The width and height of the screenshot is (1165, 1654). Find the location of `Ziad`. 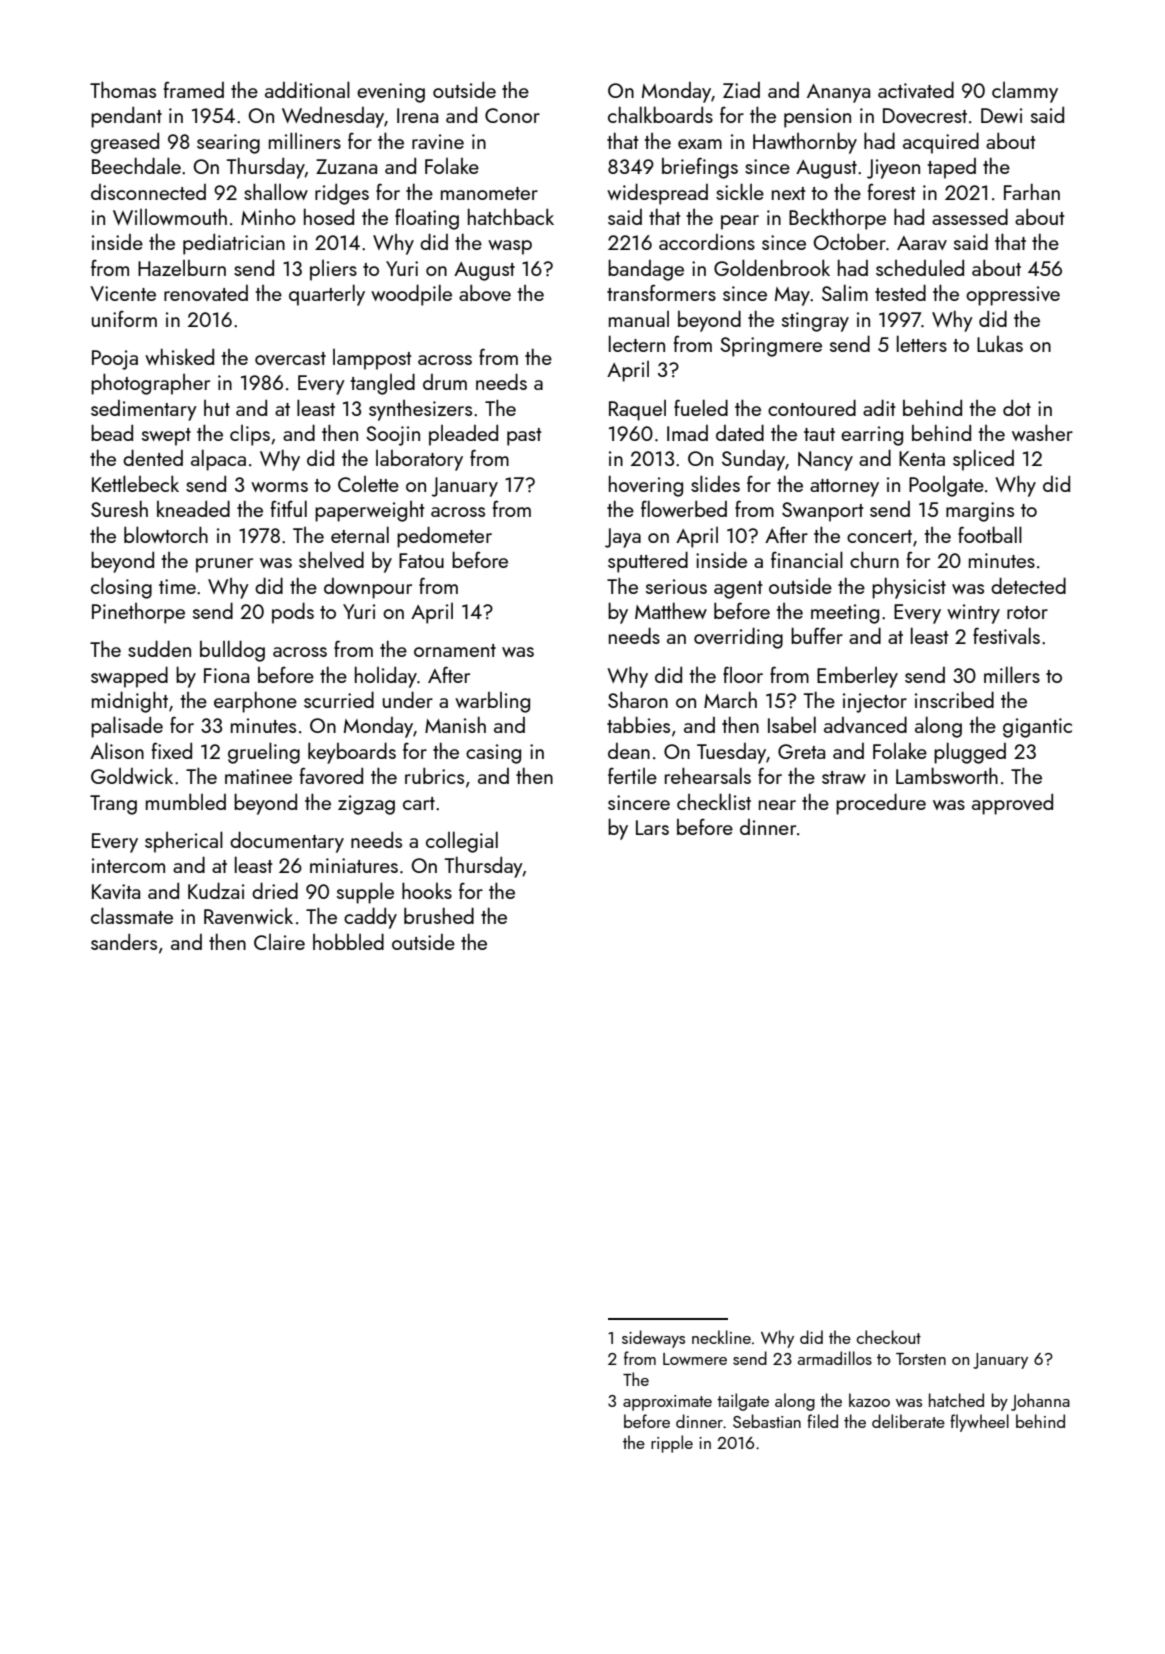

Ziad is located at coordinates (741, 90).
